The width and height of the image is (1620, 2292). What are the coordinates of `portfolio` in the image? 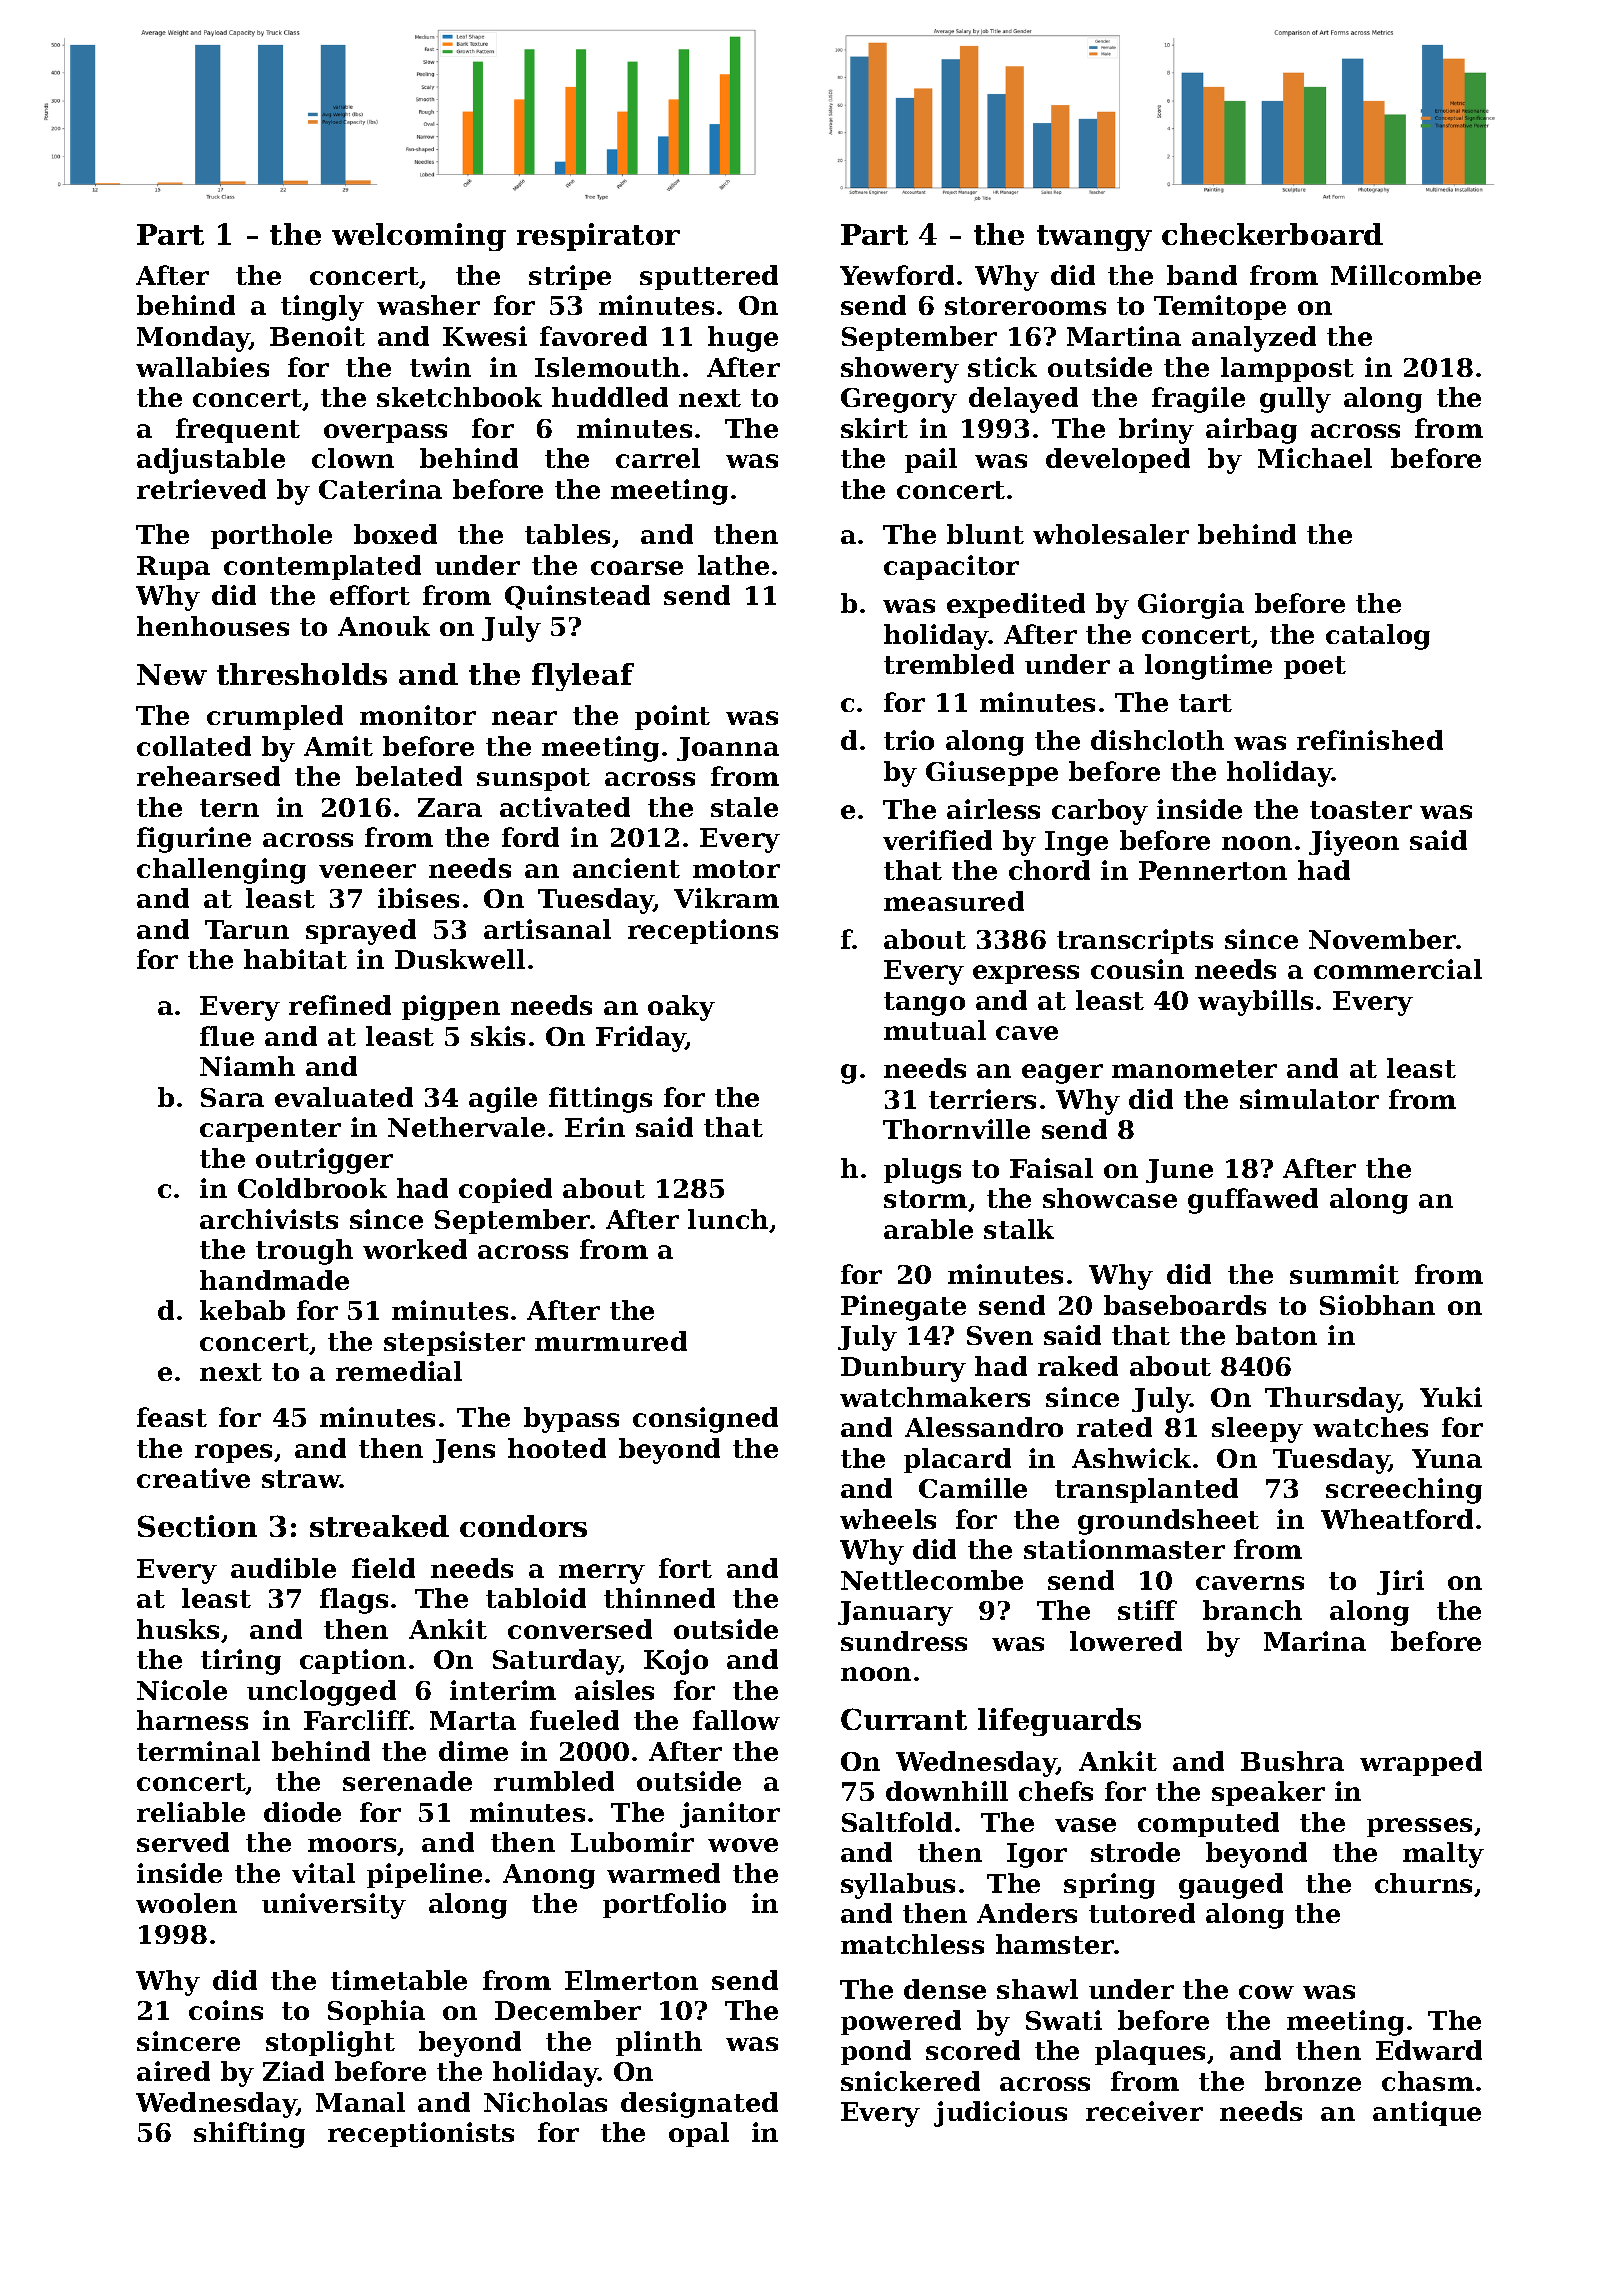 It's located at (664, 1905).
